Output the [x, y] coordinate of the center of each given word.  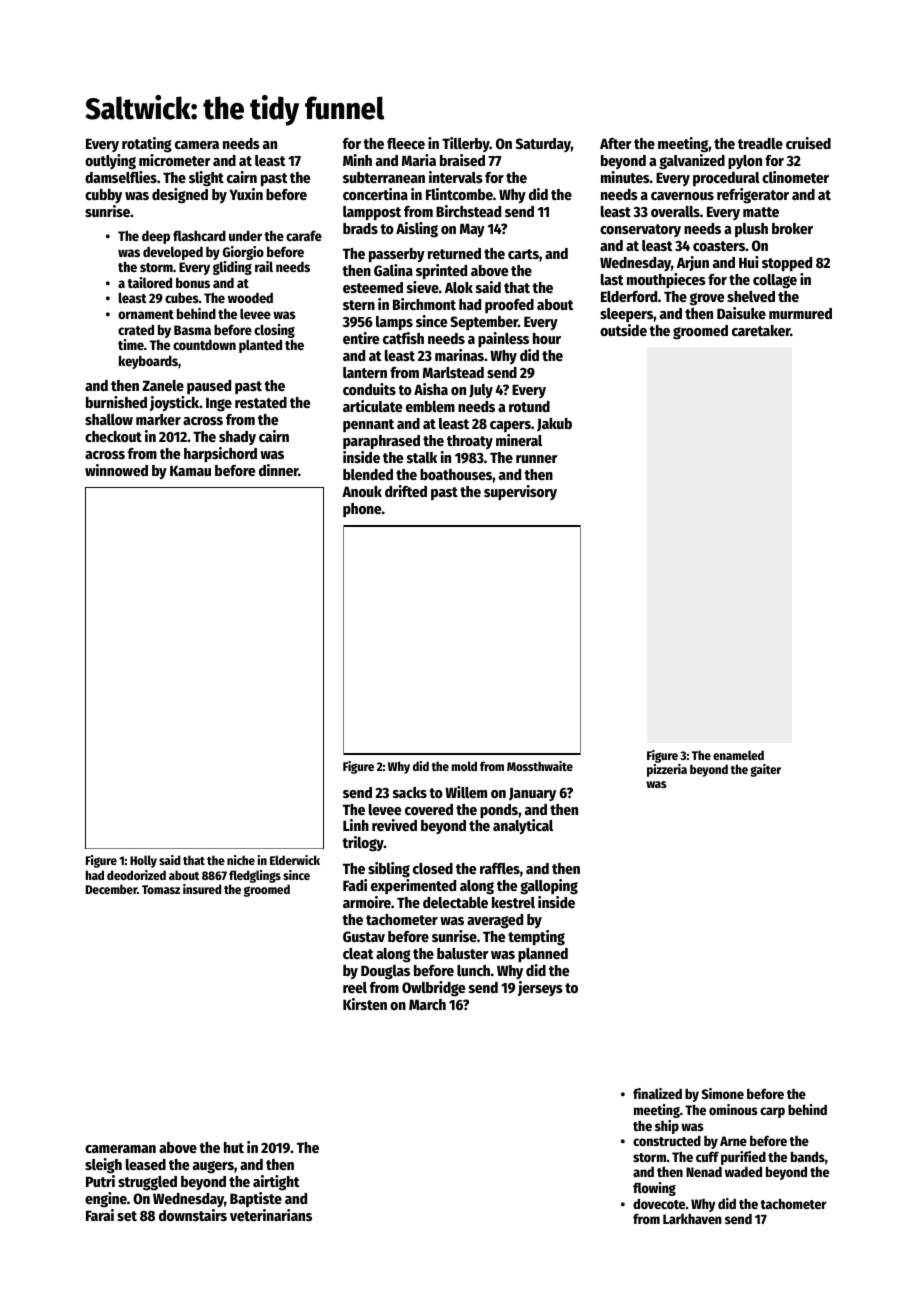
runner [537, 459]
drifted [406, 491]
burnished [116, 402]
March [427, 1004]
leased [146, 1164]
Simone [723, 1093]
